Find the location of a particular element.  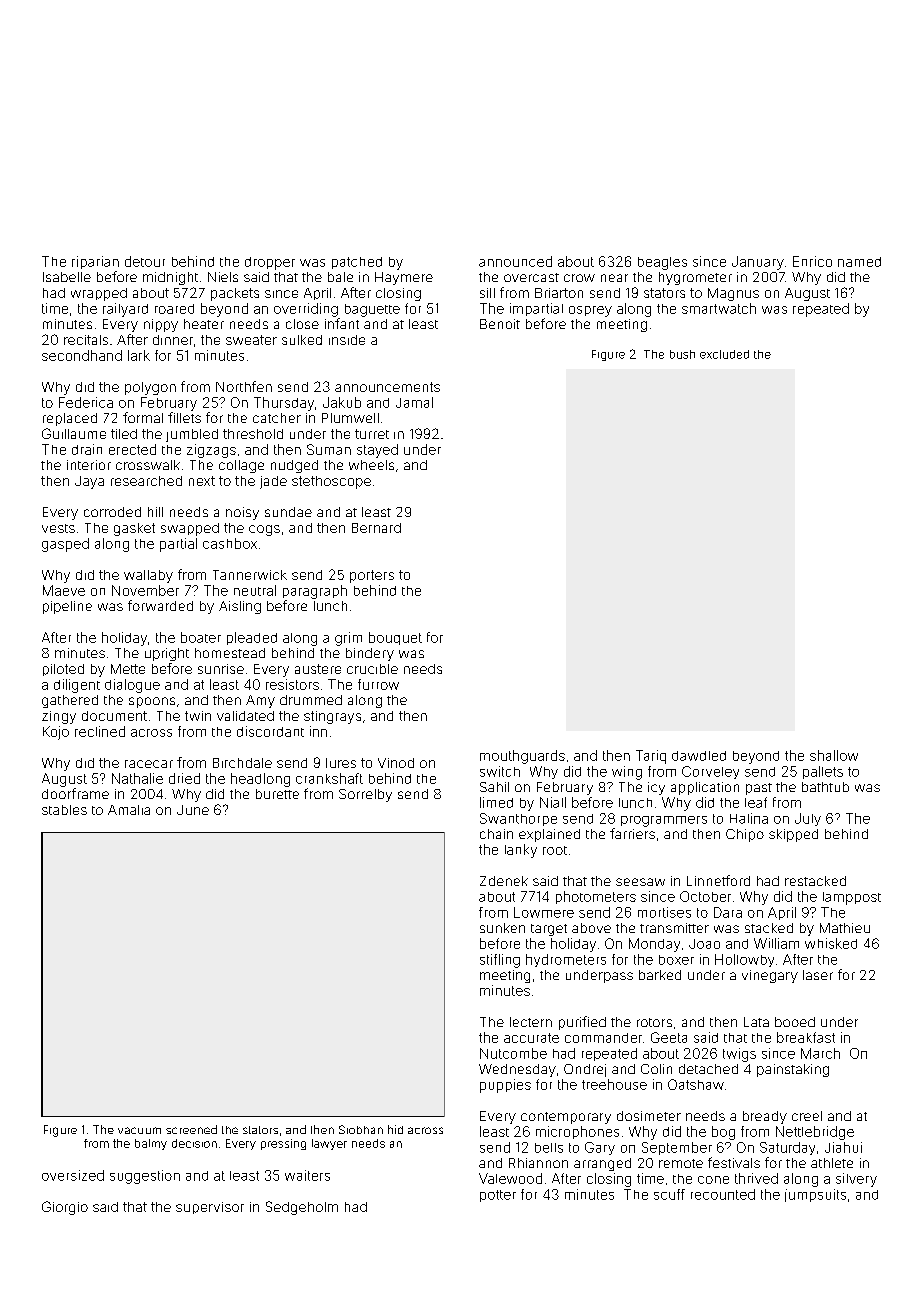

Zdenek is located at coordinates (504, 881).
